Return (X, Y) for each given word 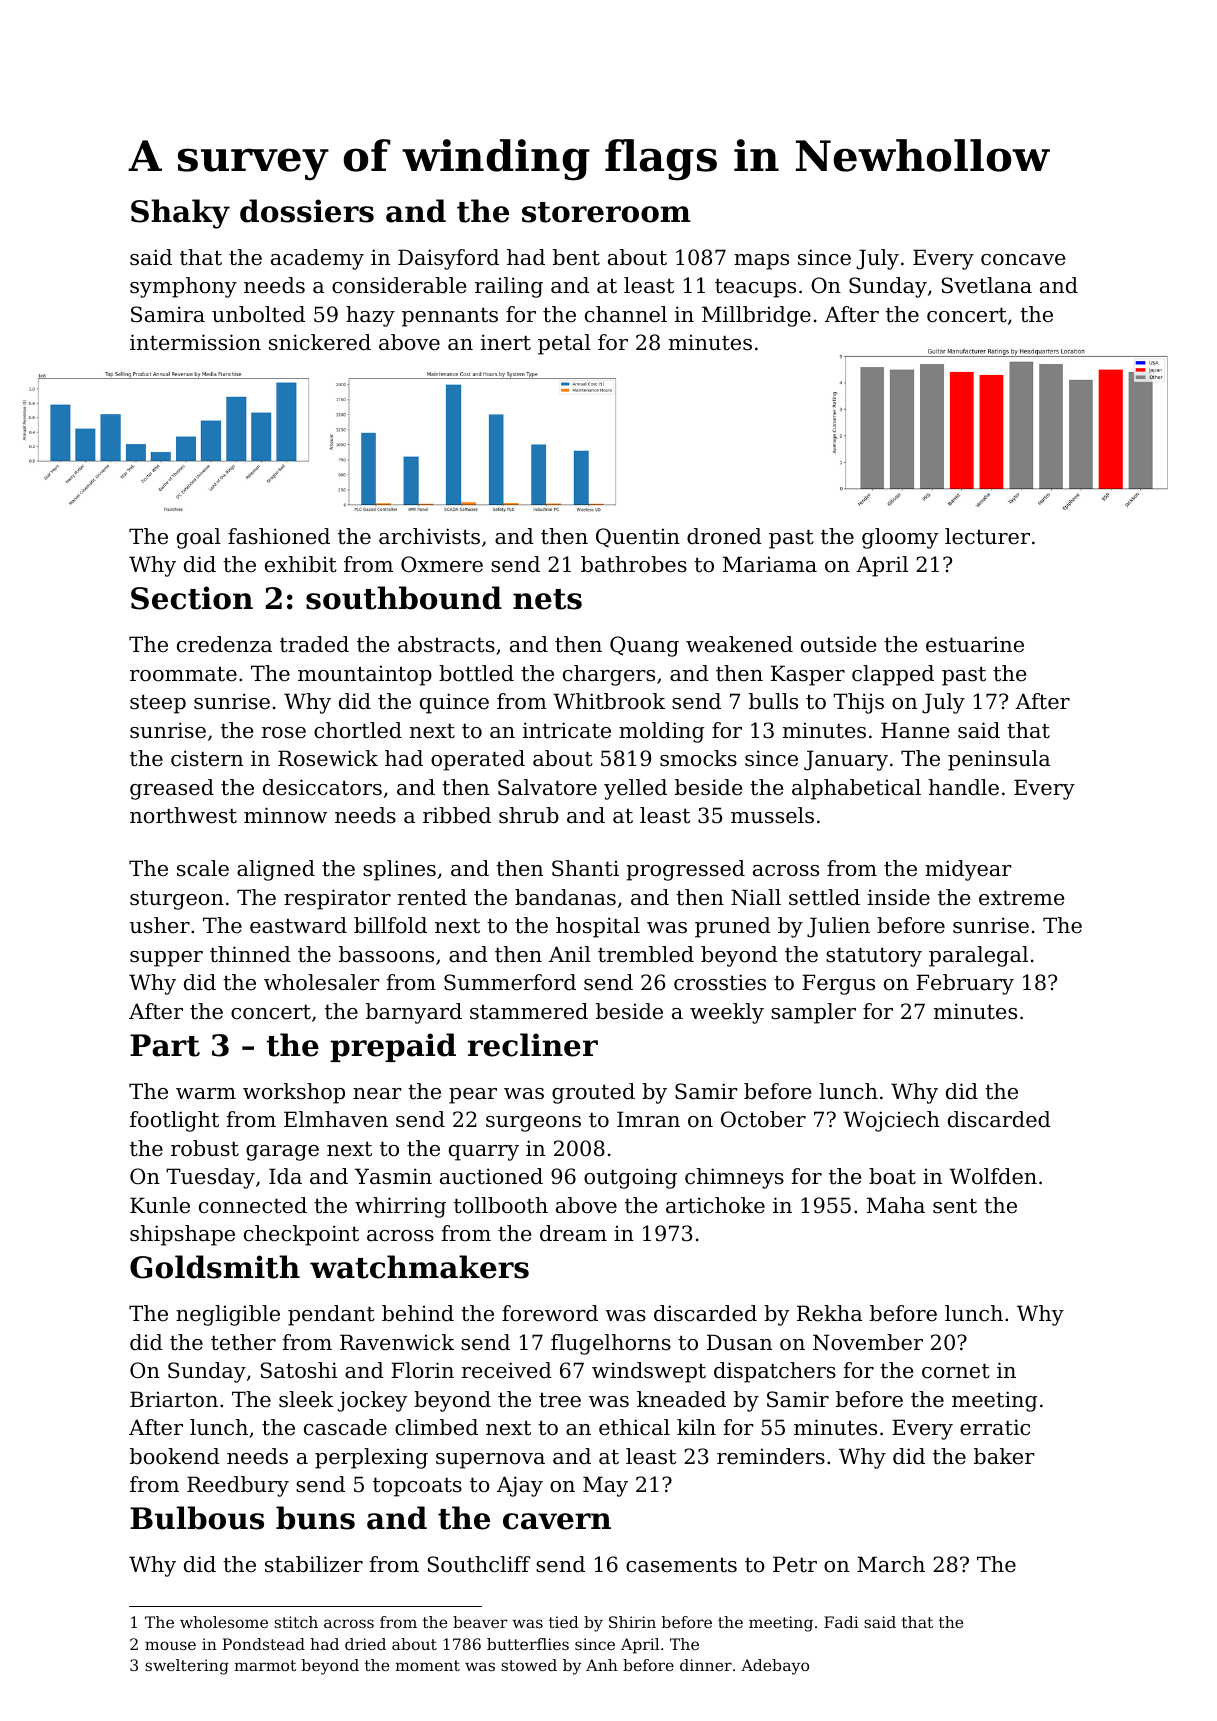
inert (506, 342)
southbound (404, 598)
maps (761, 262)
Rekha (829, 1313)
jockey (372, 1401)
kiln (696, 1427)
